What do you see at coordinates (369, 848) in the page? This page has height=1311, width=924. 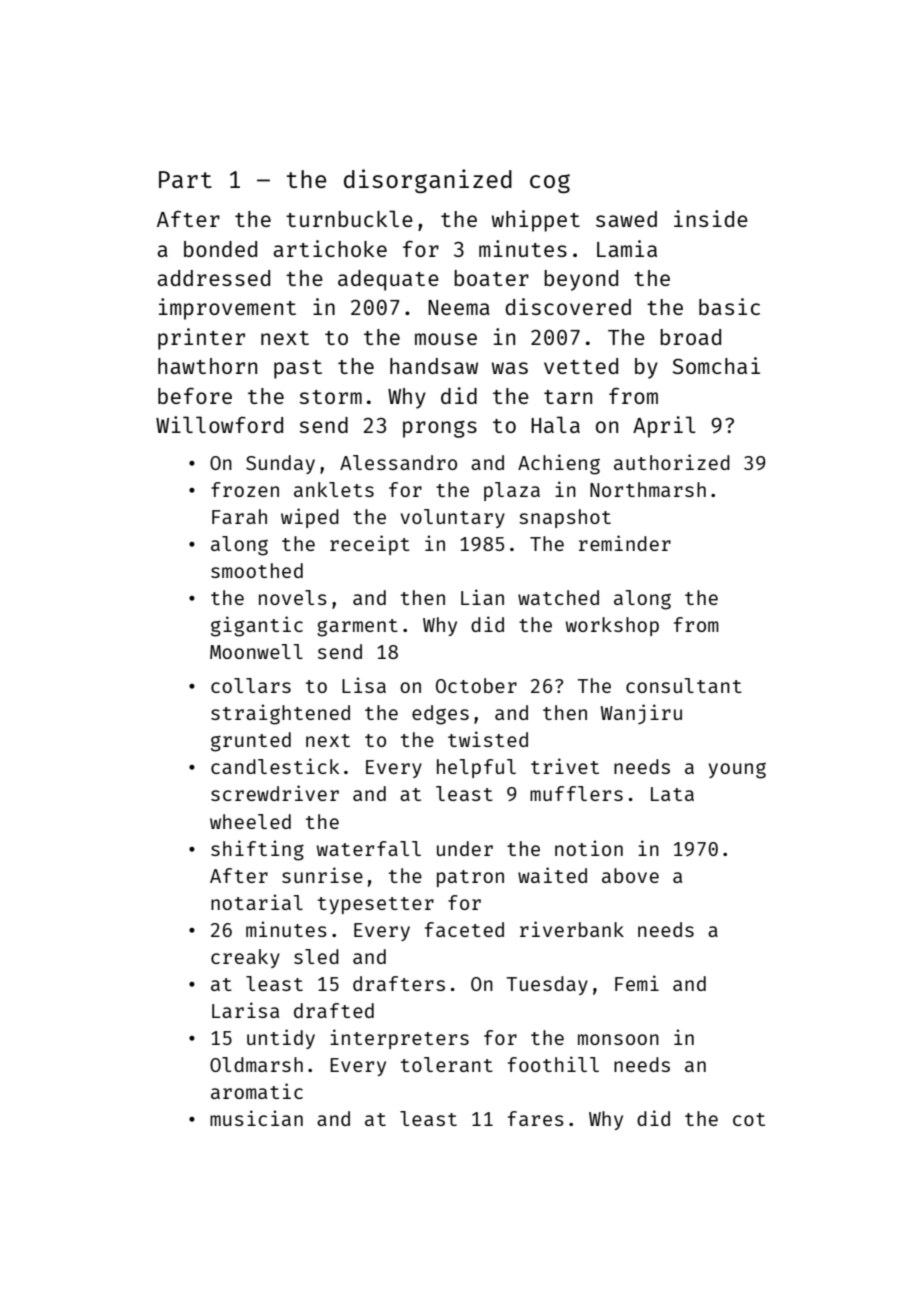 I see `waterfall` at bounding box center [369, 848].
